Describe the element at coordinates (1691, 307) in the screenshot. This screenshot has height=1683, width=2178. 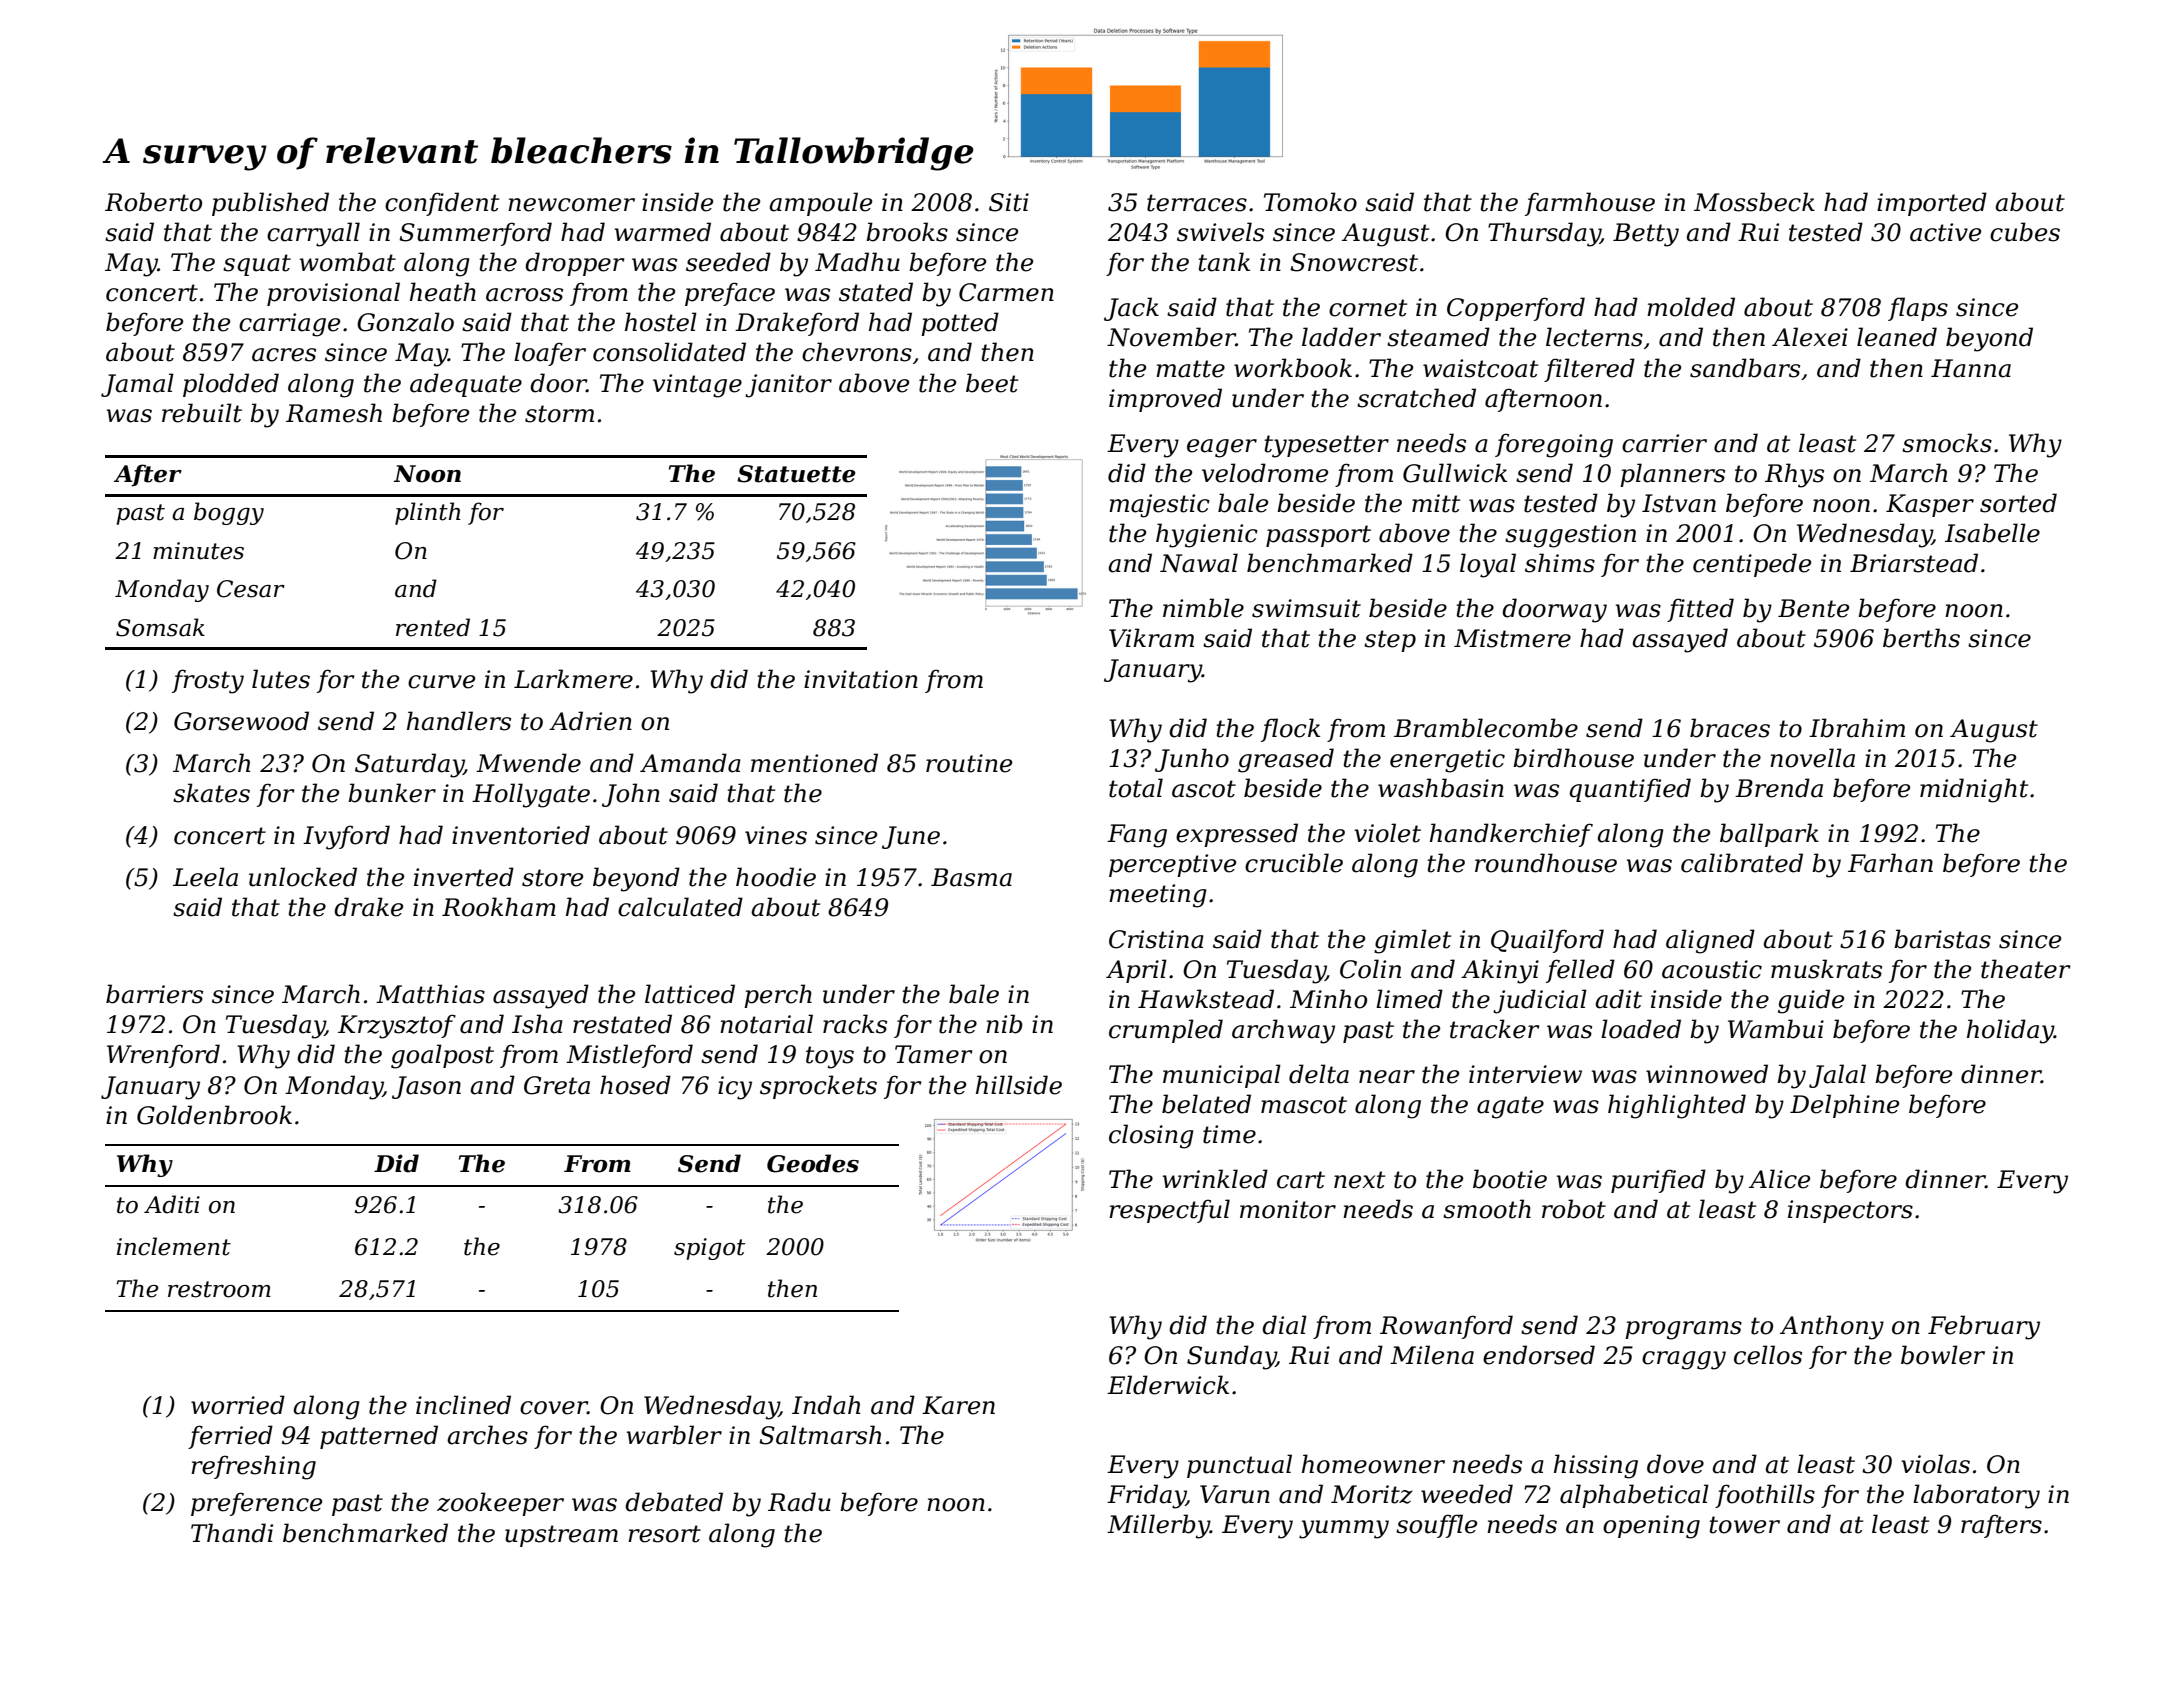
I see `molded` at that location.
